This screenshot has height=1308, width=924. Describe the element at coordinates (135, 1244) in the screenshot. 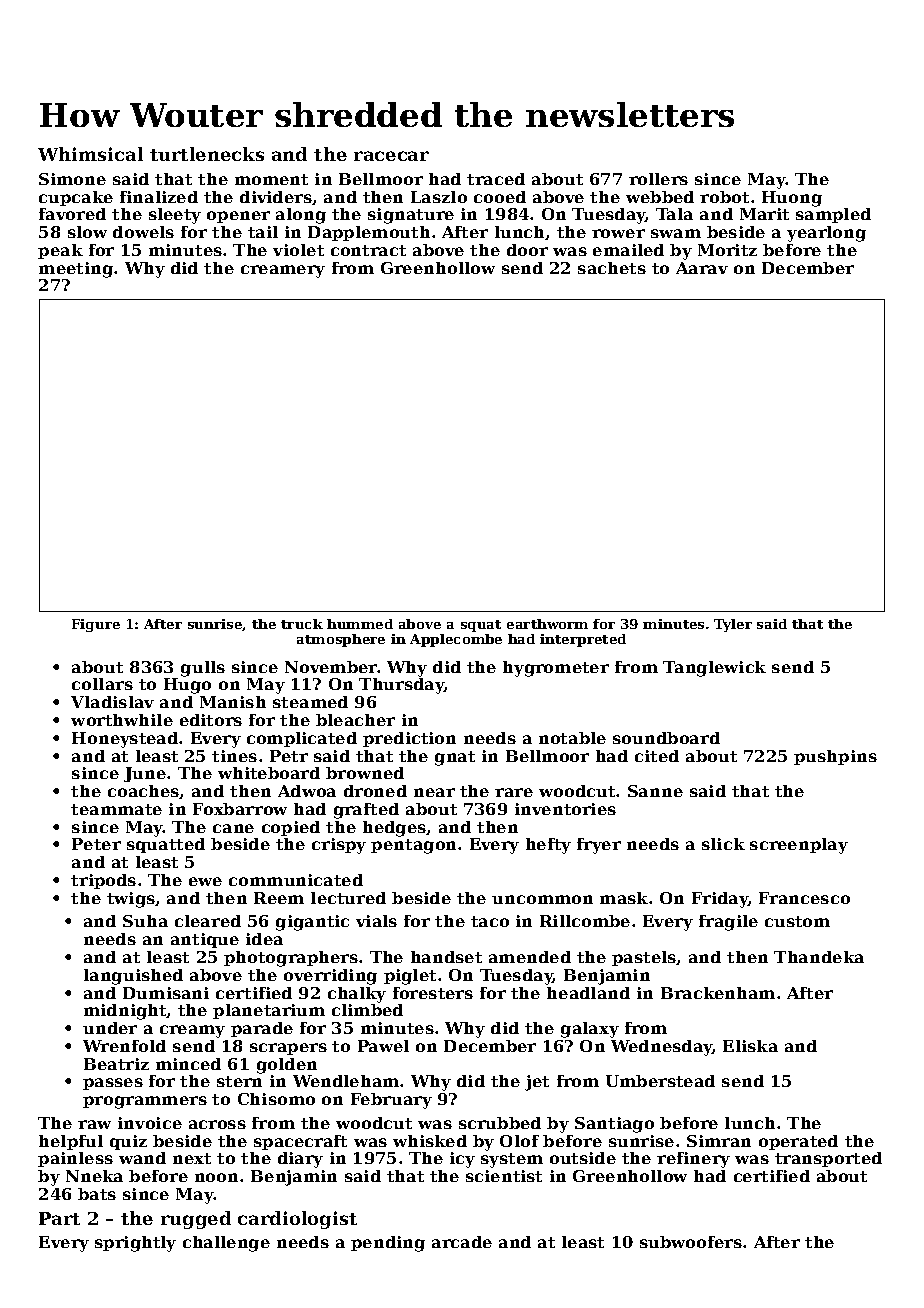

I see `sprightly` at that location.
